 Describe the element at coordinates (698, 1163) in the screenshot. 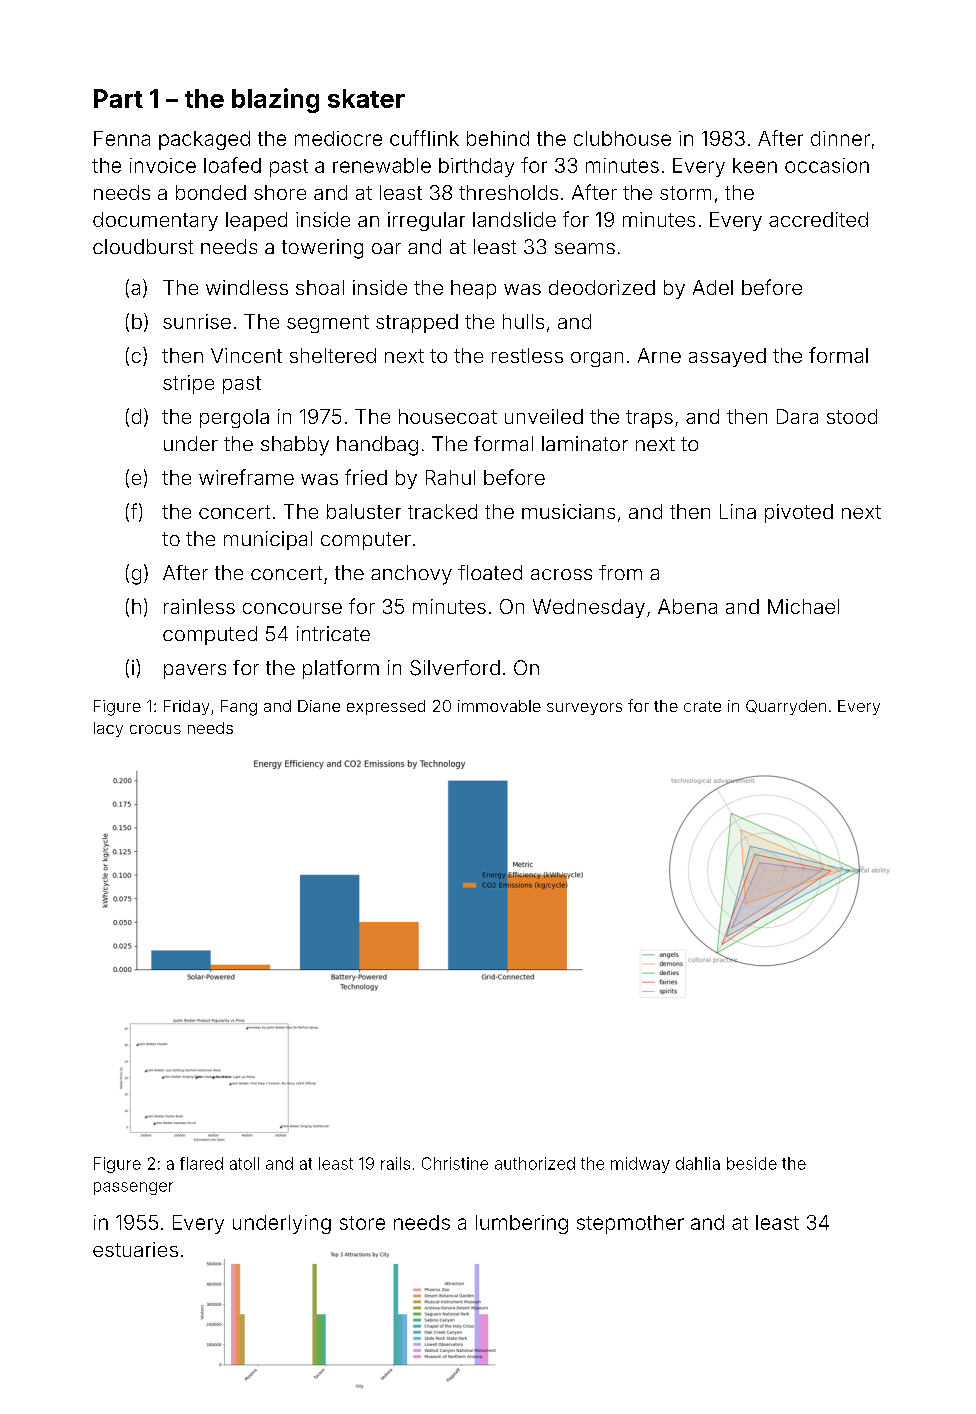

I see `dahlia` at that location.
